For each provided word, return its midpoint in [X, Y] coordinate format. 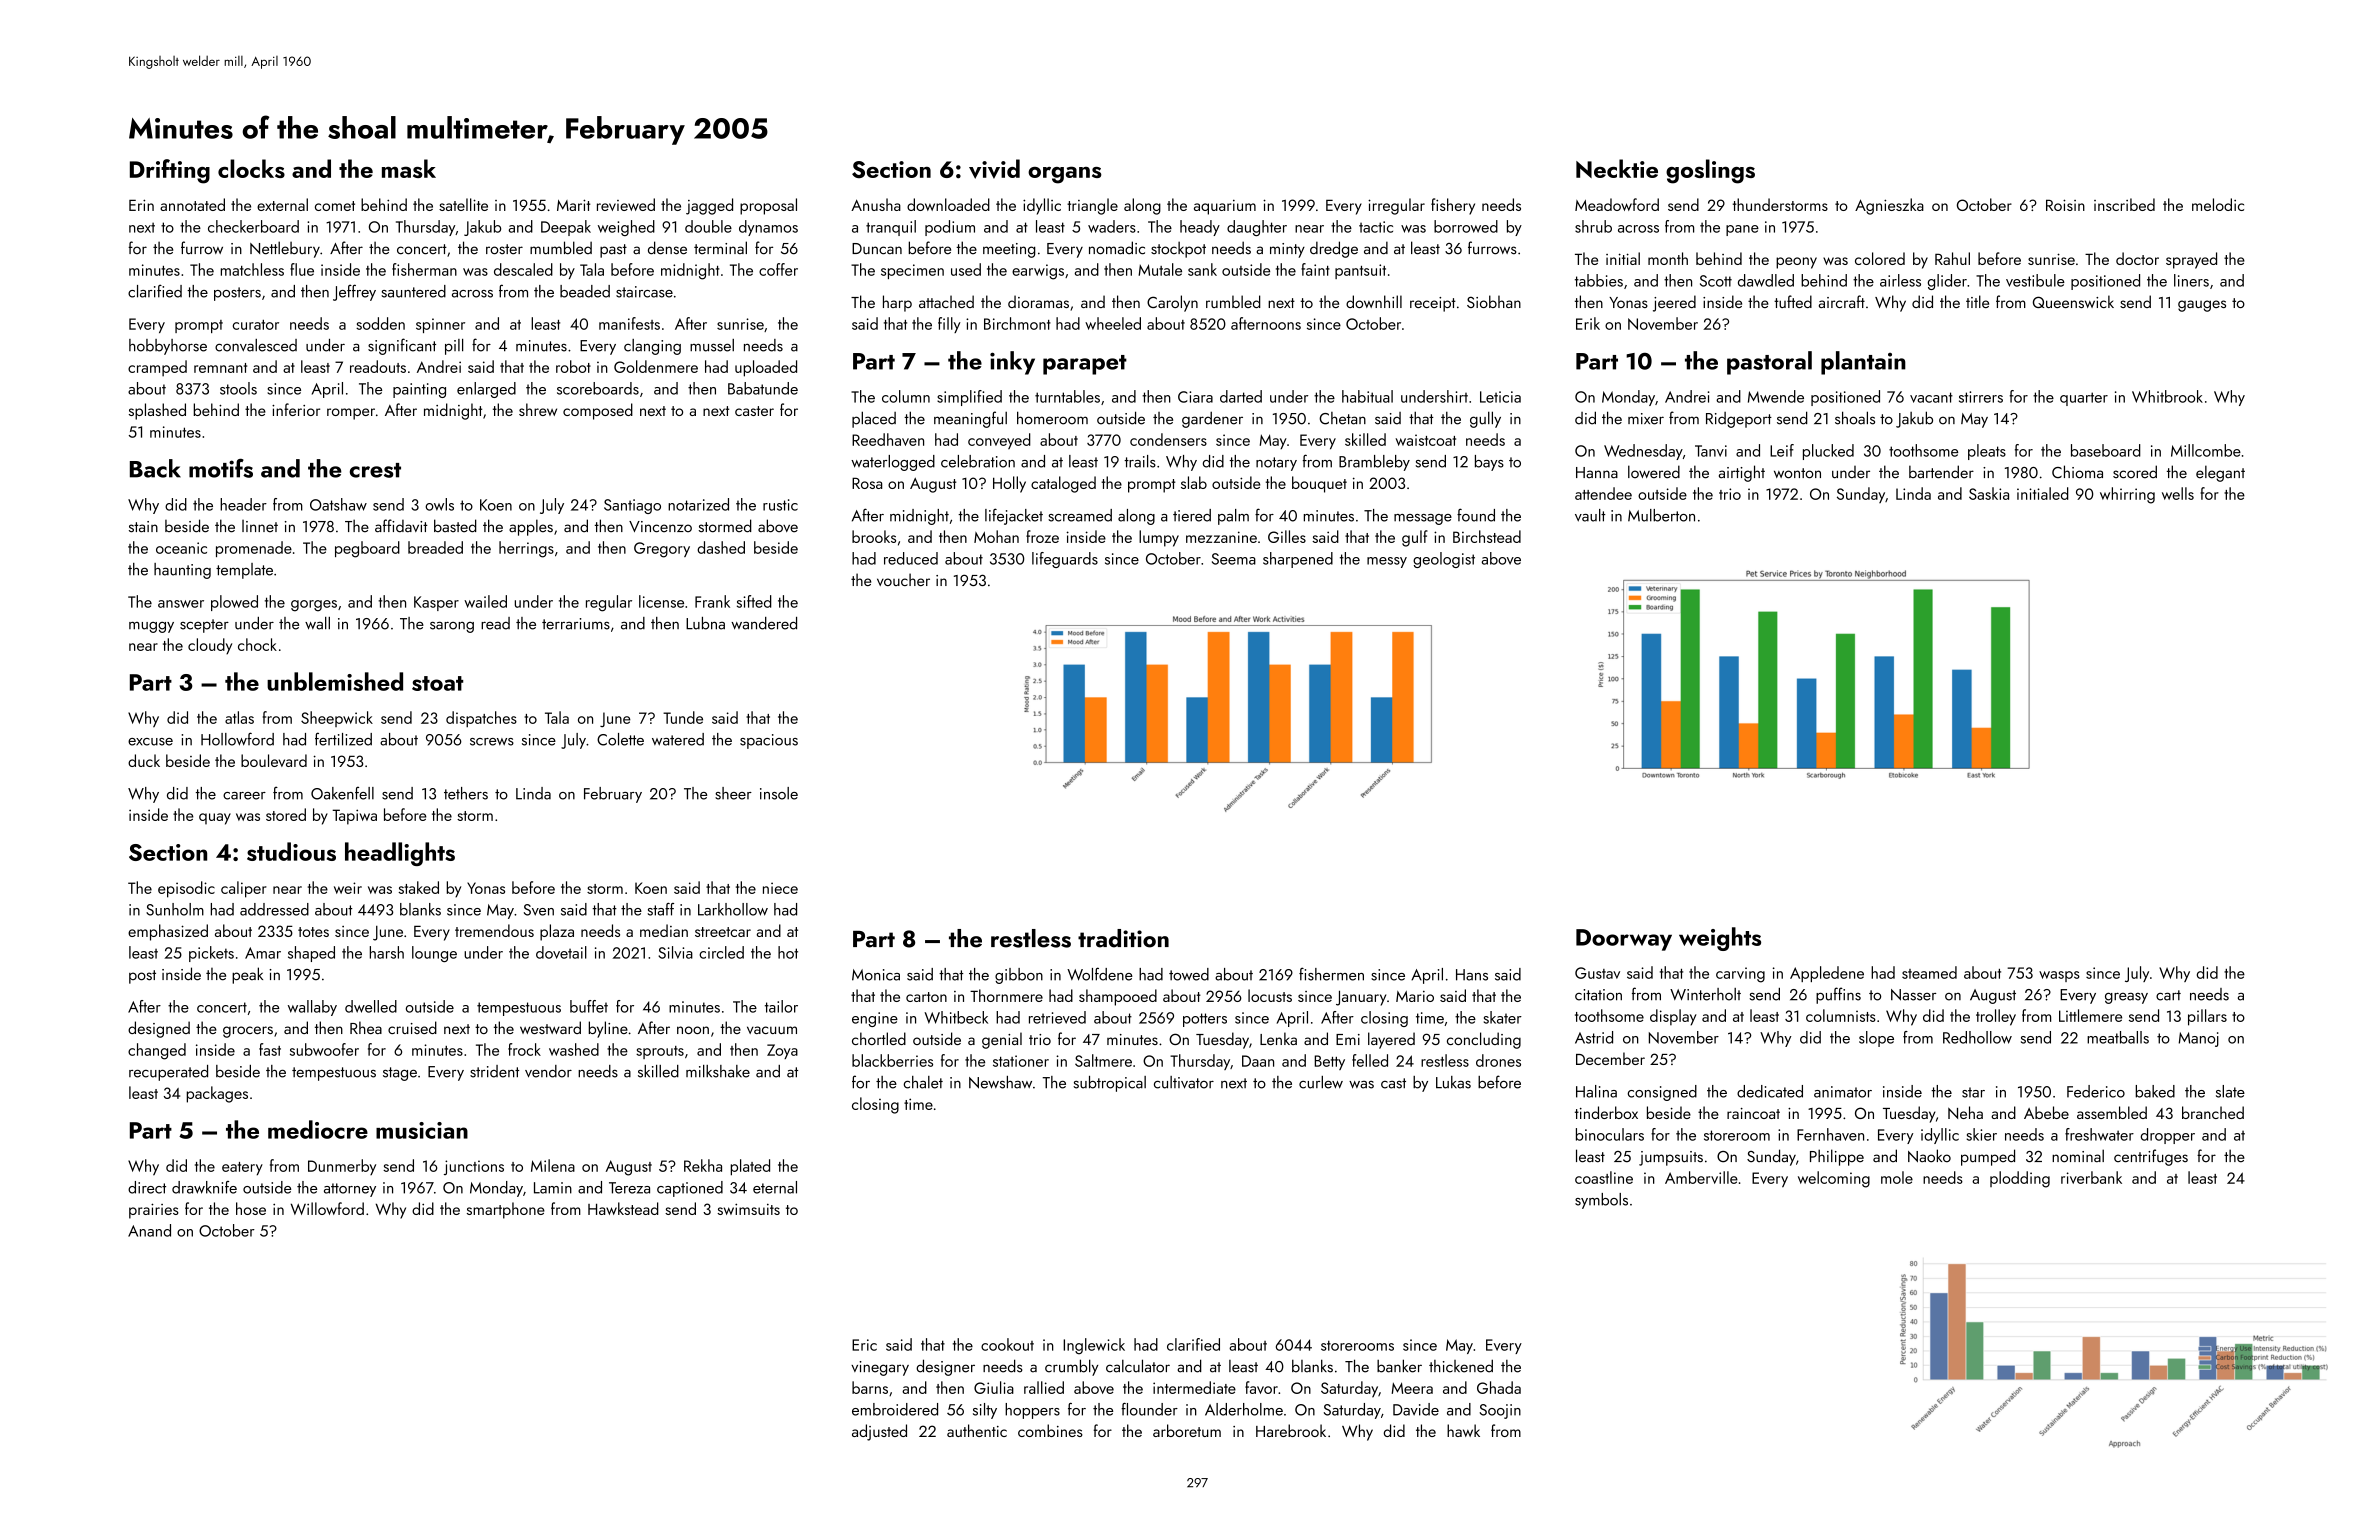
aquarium [1225, 207]
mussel [712, 345]
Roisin [2065, 205]
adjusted [879, 1432]
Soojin [1500, 1411]
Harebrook [1291, 1430]
